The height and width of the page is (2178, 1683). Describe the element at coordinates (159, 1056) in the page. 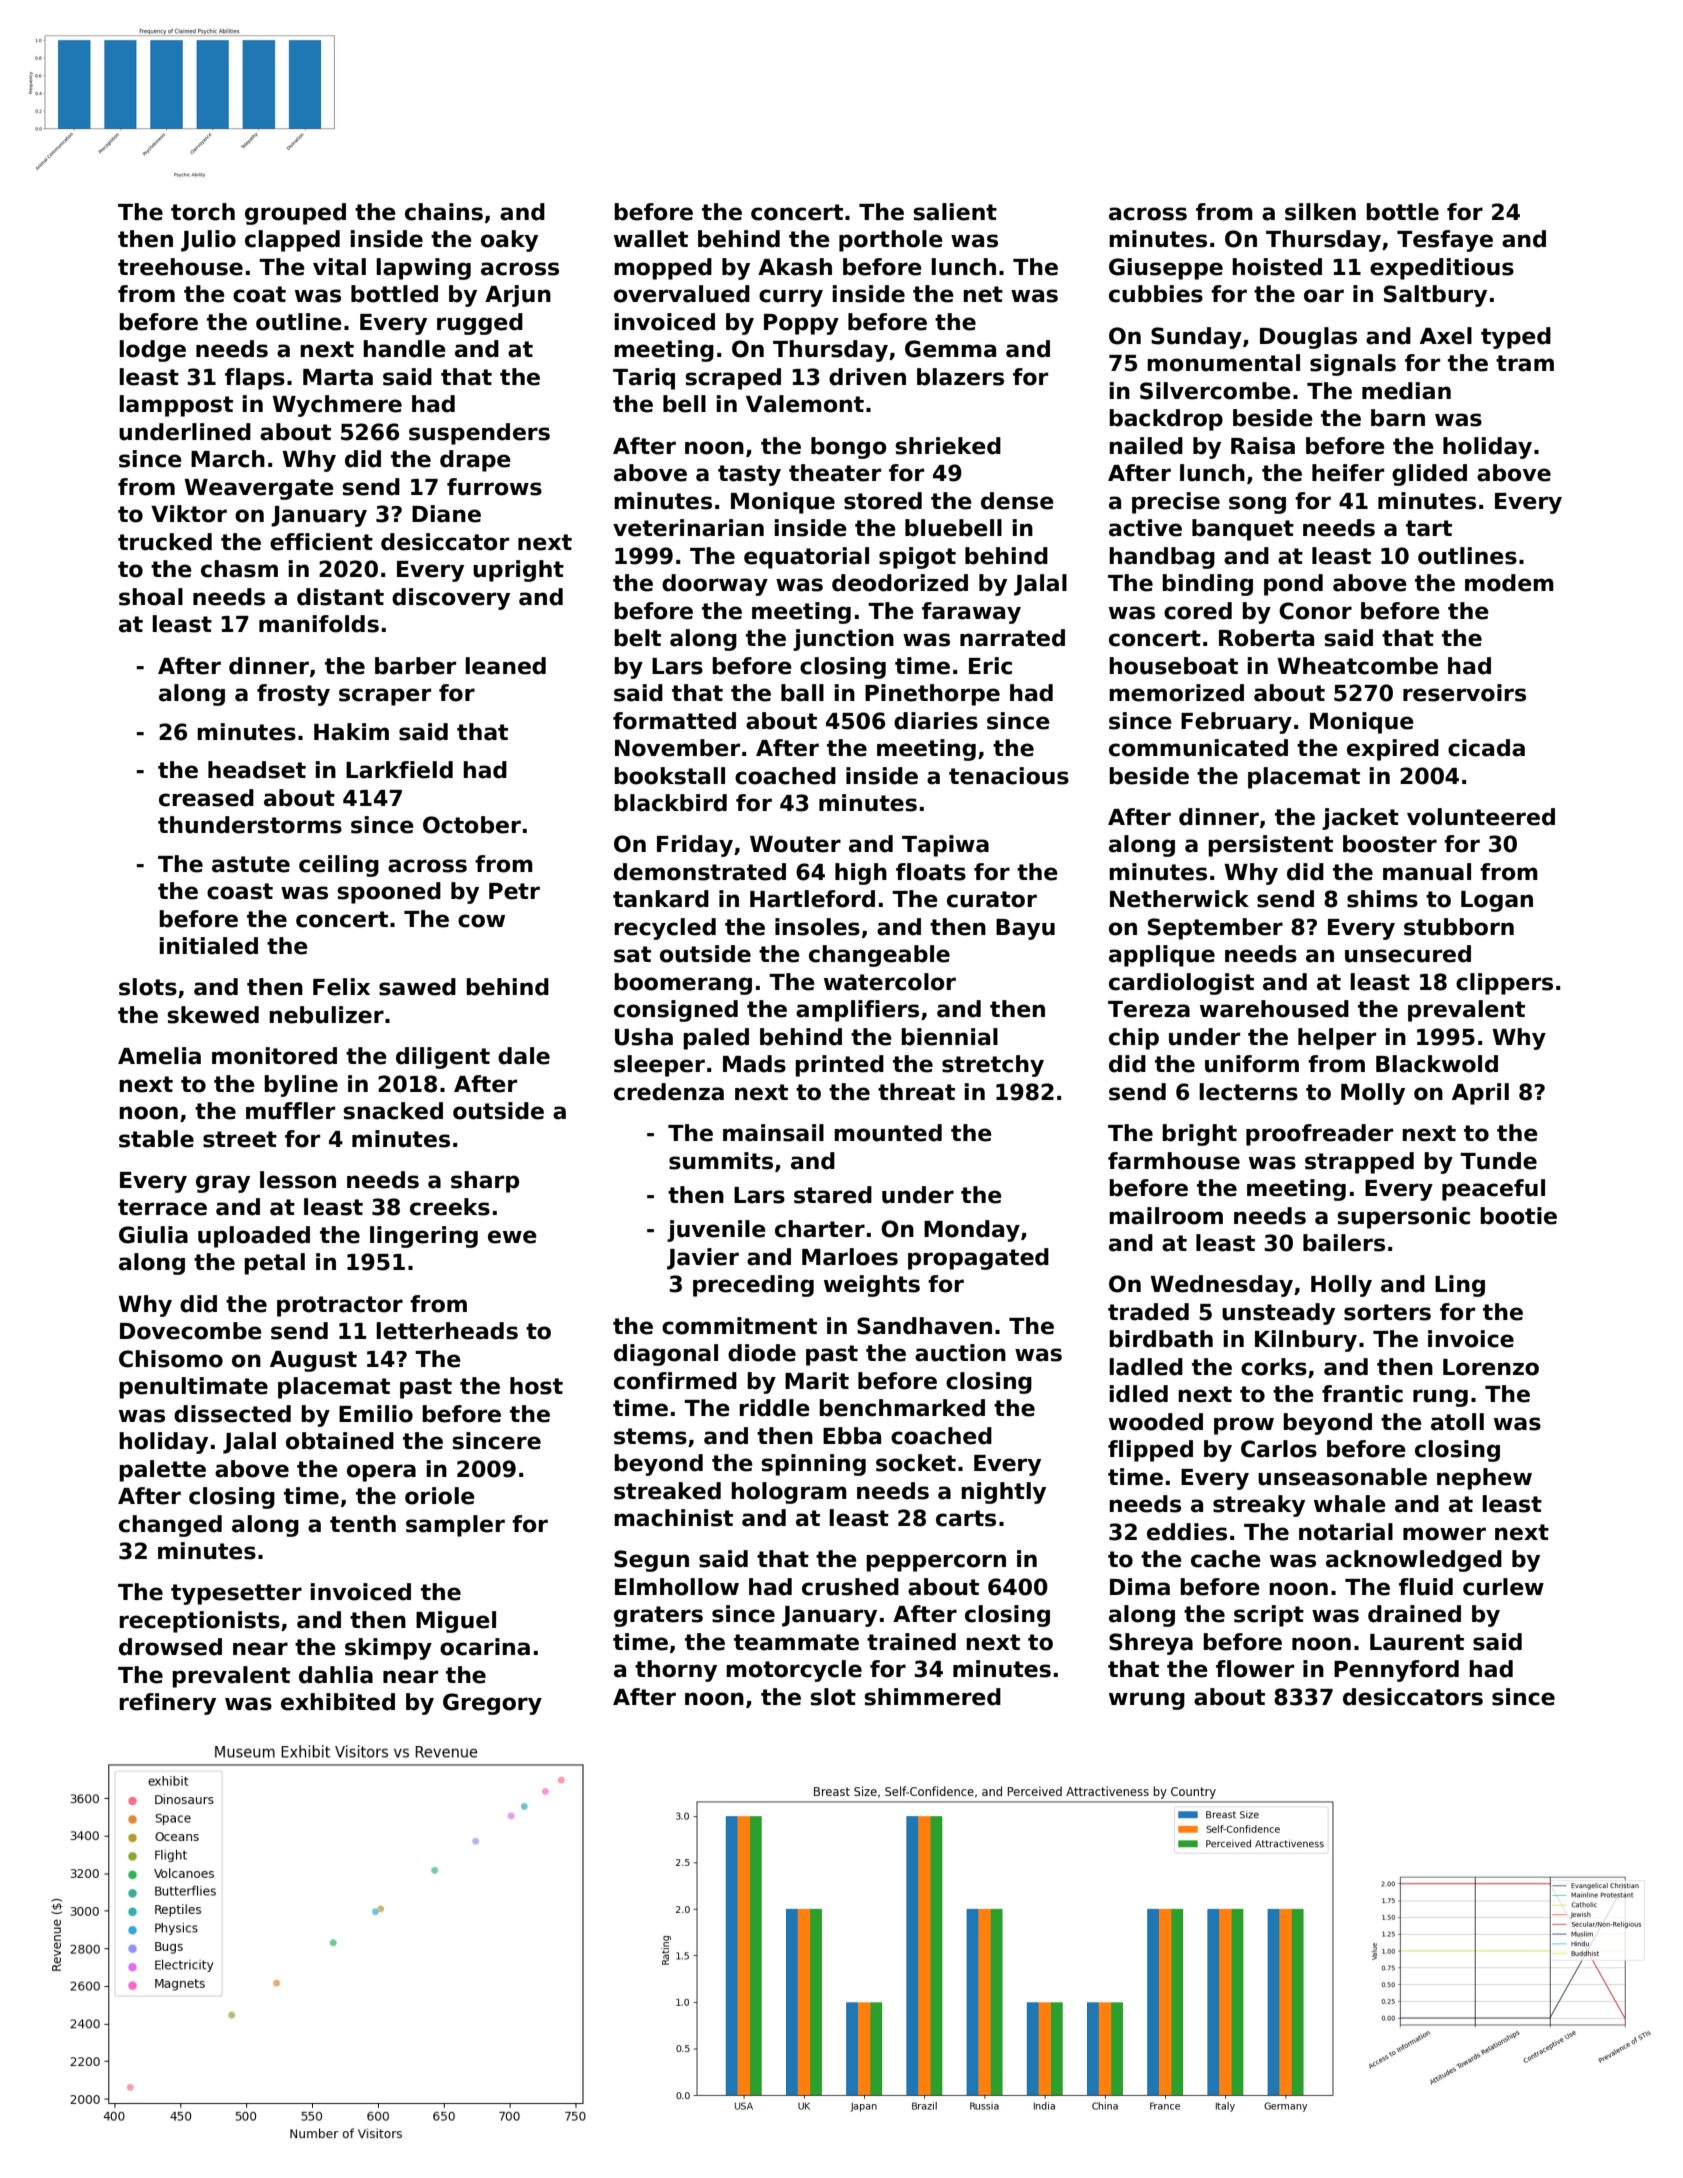

I see `Amelia` at that location.
